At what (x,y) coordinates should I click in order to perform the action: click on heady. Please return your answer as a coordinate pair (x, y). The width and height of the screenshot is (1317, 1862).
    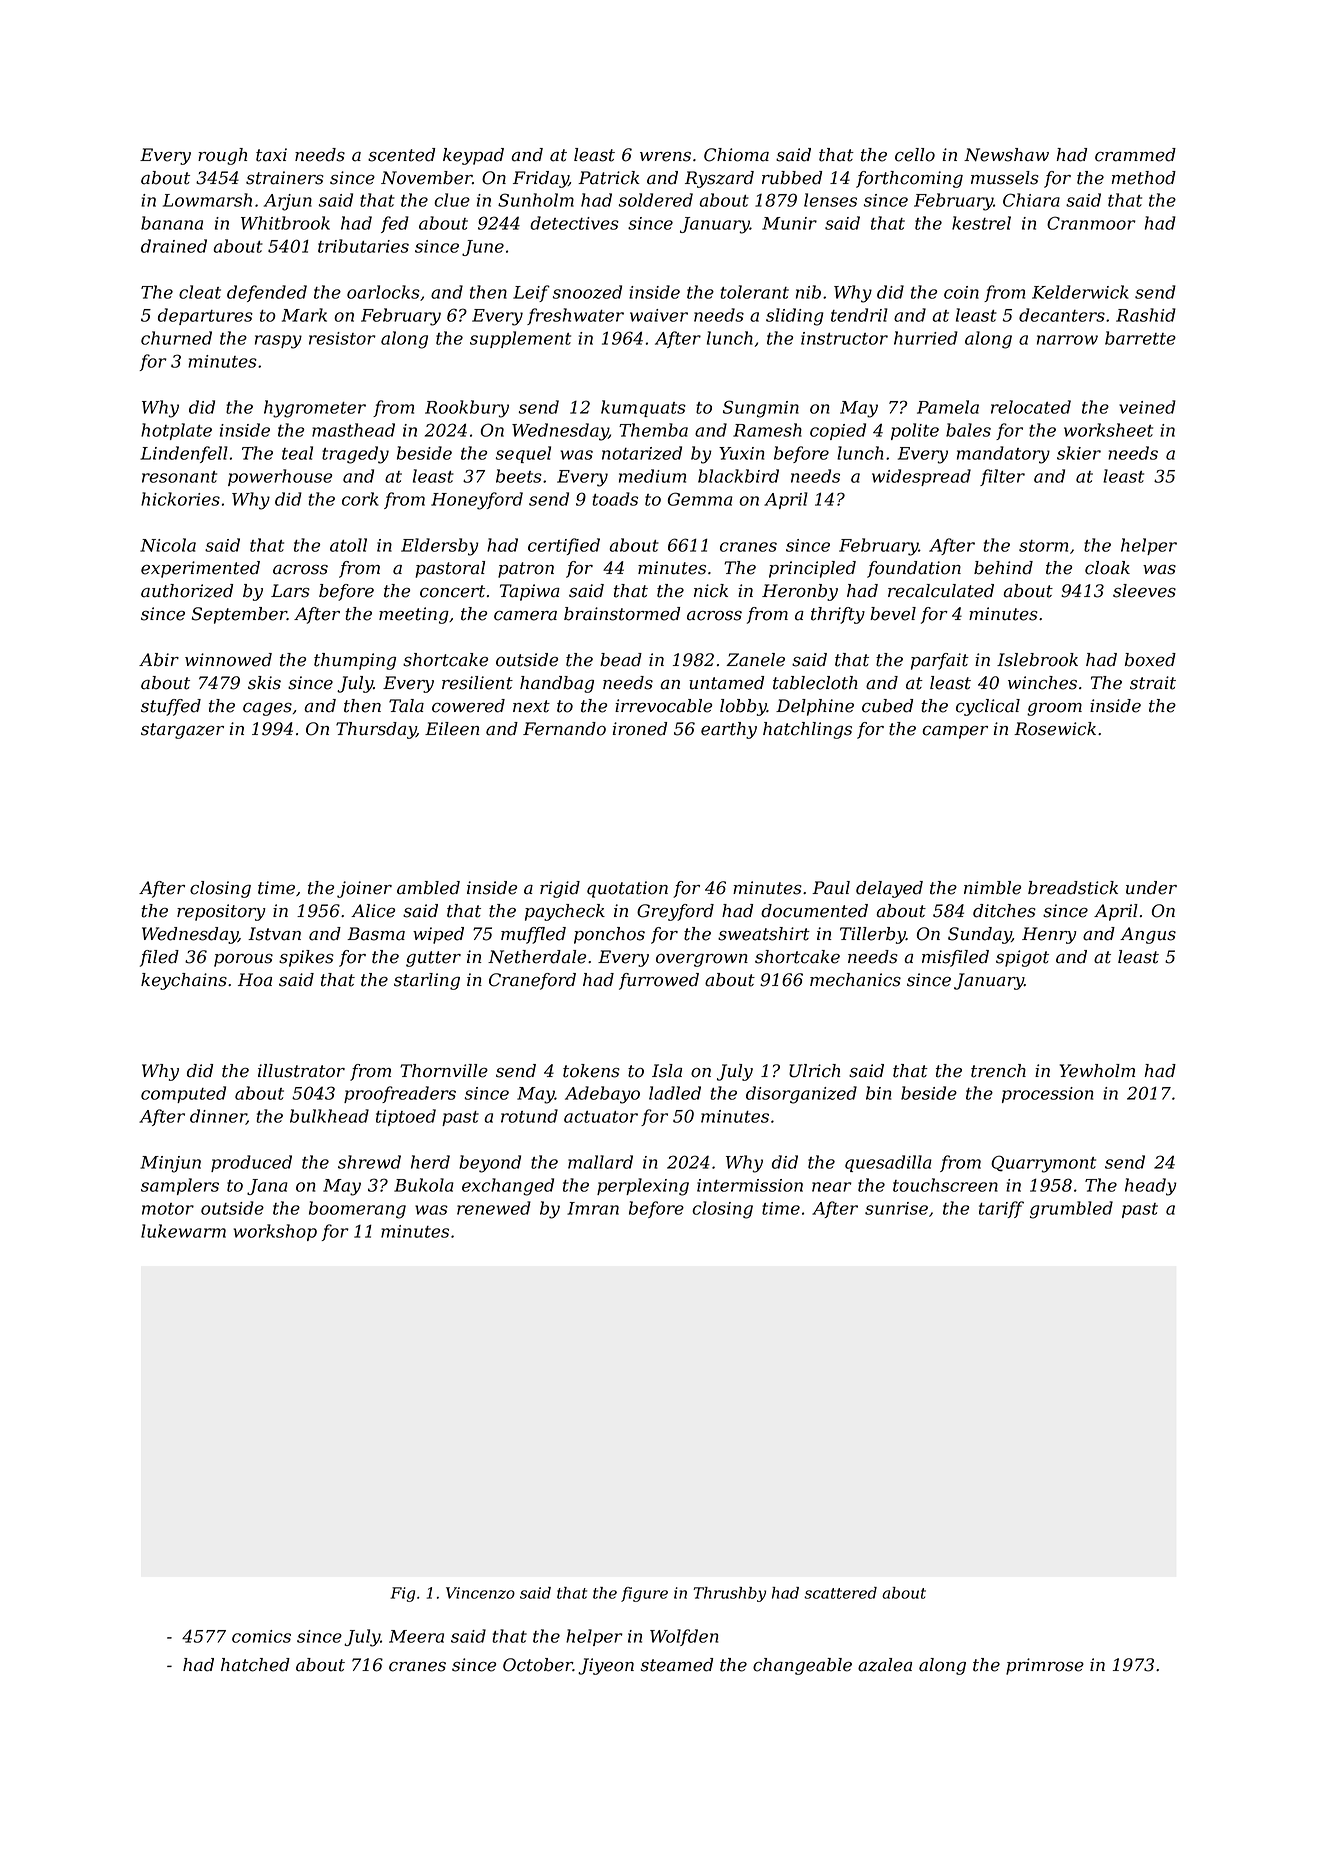
    Looking at the image, I should click on (1151, 1187).
